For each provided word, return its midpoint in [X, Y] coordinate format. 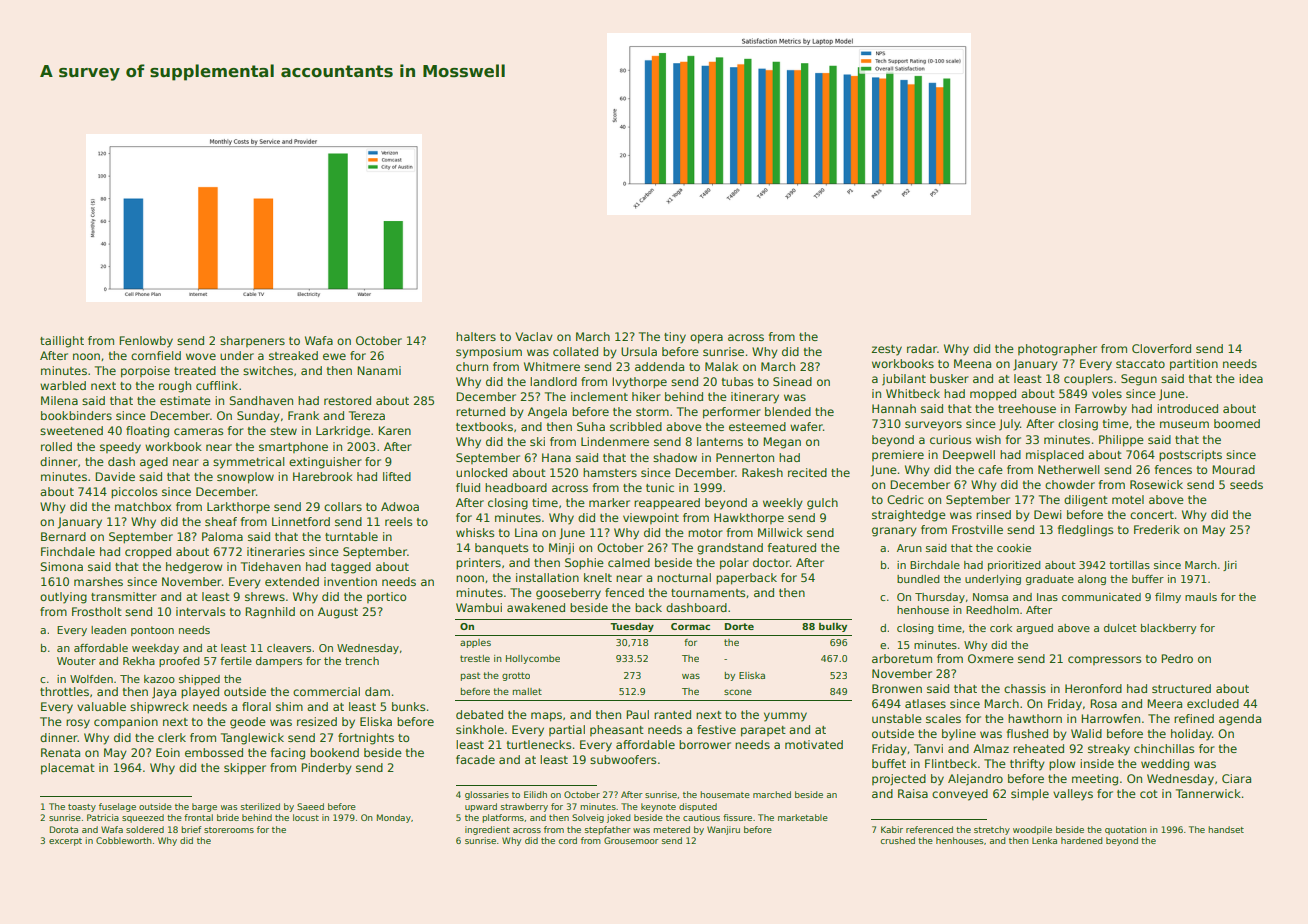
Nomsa [990, 597]
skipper [245, 769]
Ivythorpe [639, 383]
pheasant [617, 730]
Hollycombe [533, 659]
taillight [62, 342]
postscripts [1190, 456]
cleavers [289, 648]
